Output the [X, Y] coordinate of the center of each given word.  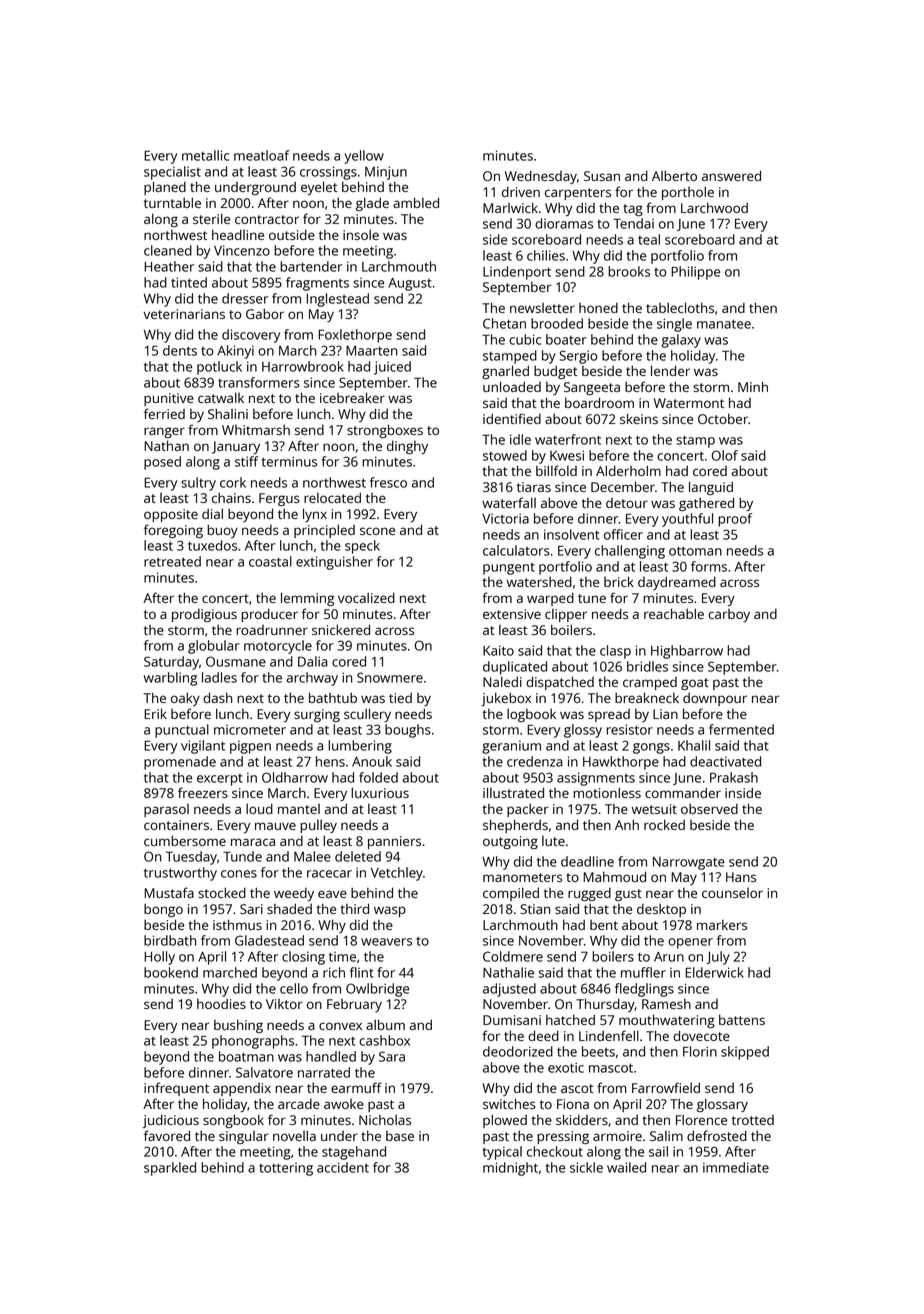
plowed [505, 1121]
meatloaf [261, 155]
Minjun [386, 173]
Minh [753, 386]
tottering [286, 1169]
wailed [626, 1167]
